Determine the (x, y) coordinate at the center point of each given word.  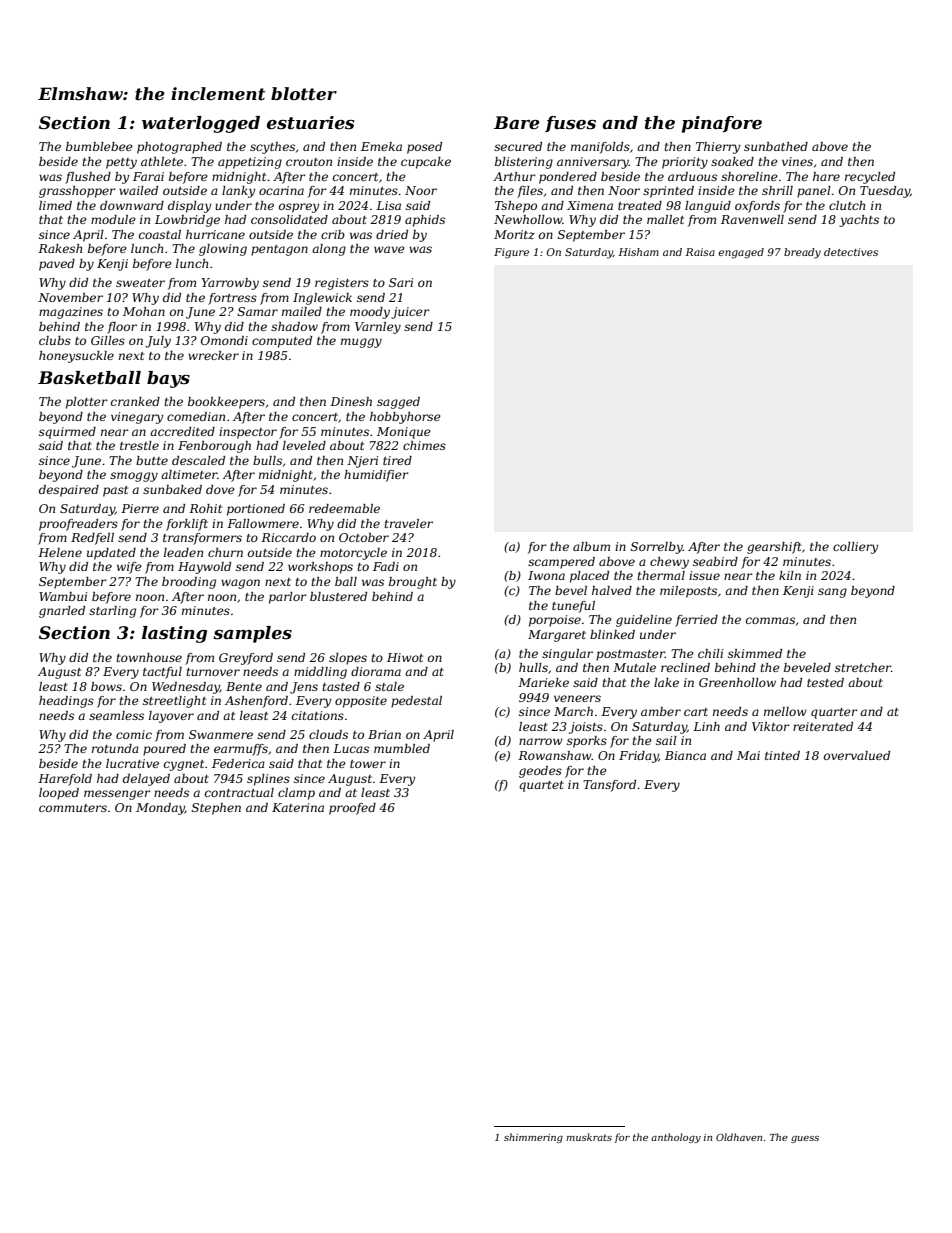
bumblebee (99, 146)
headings (66, 702)
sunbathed (776, 146)
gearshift (774, 548)
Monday (160, 809)
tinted (782, 755)
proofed (352, 809)
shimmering (533, 1138)
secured (518, 146)
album (591, 546)
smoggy (134, 477)
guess (805, 1139)
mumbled (402, 748)
